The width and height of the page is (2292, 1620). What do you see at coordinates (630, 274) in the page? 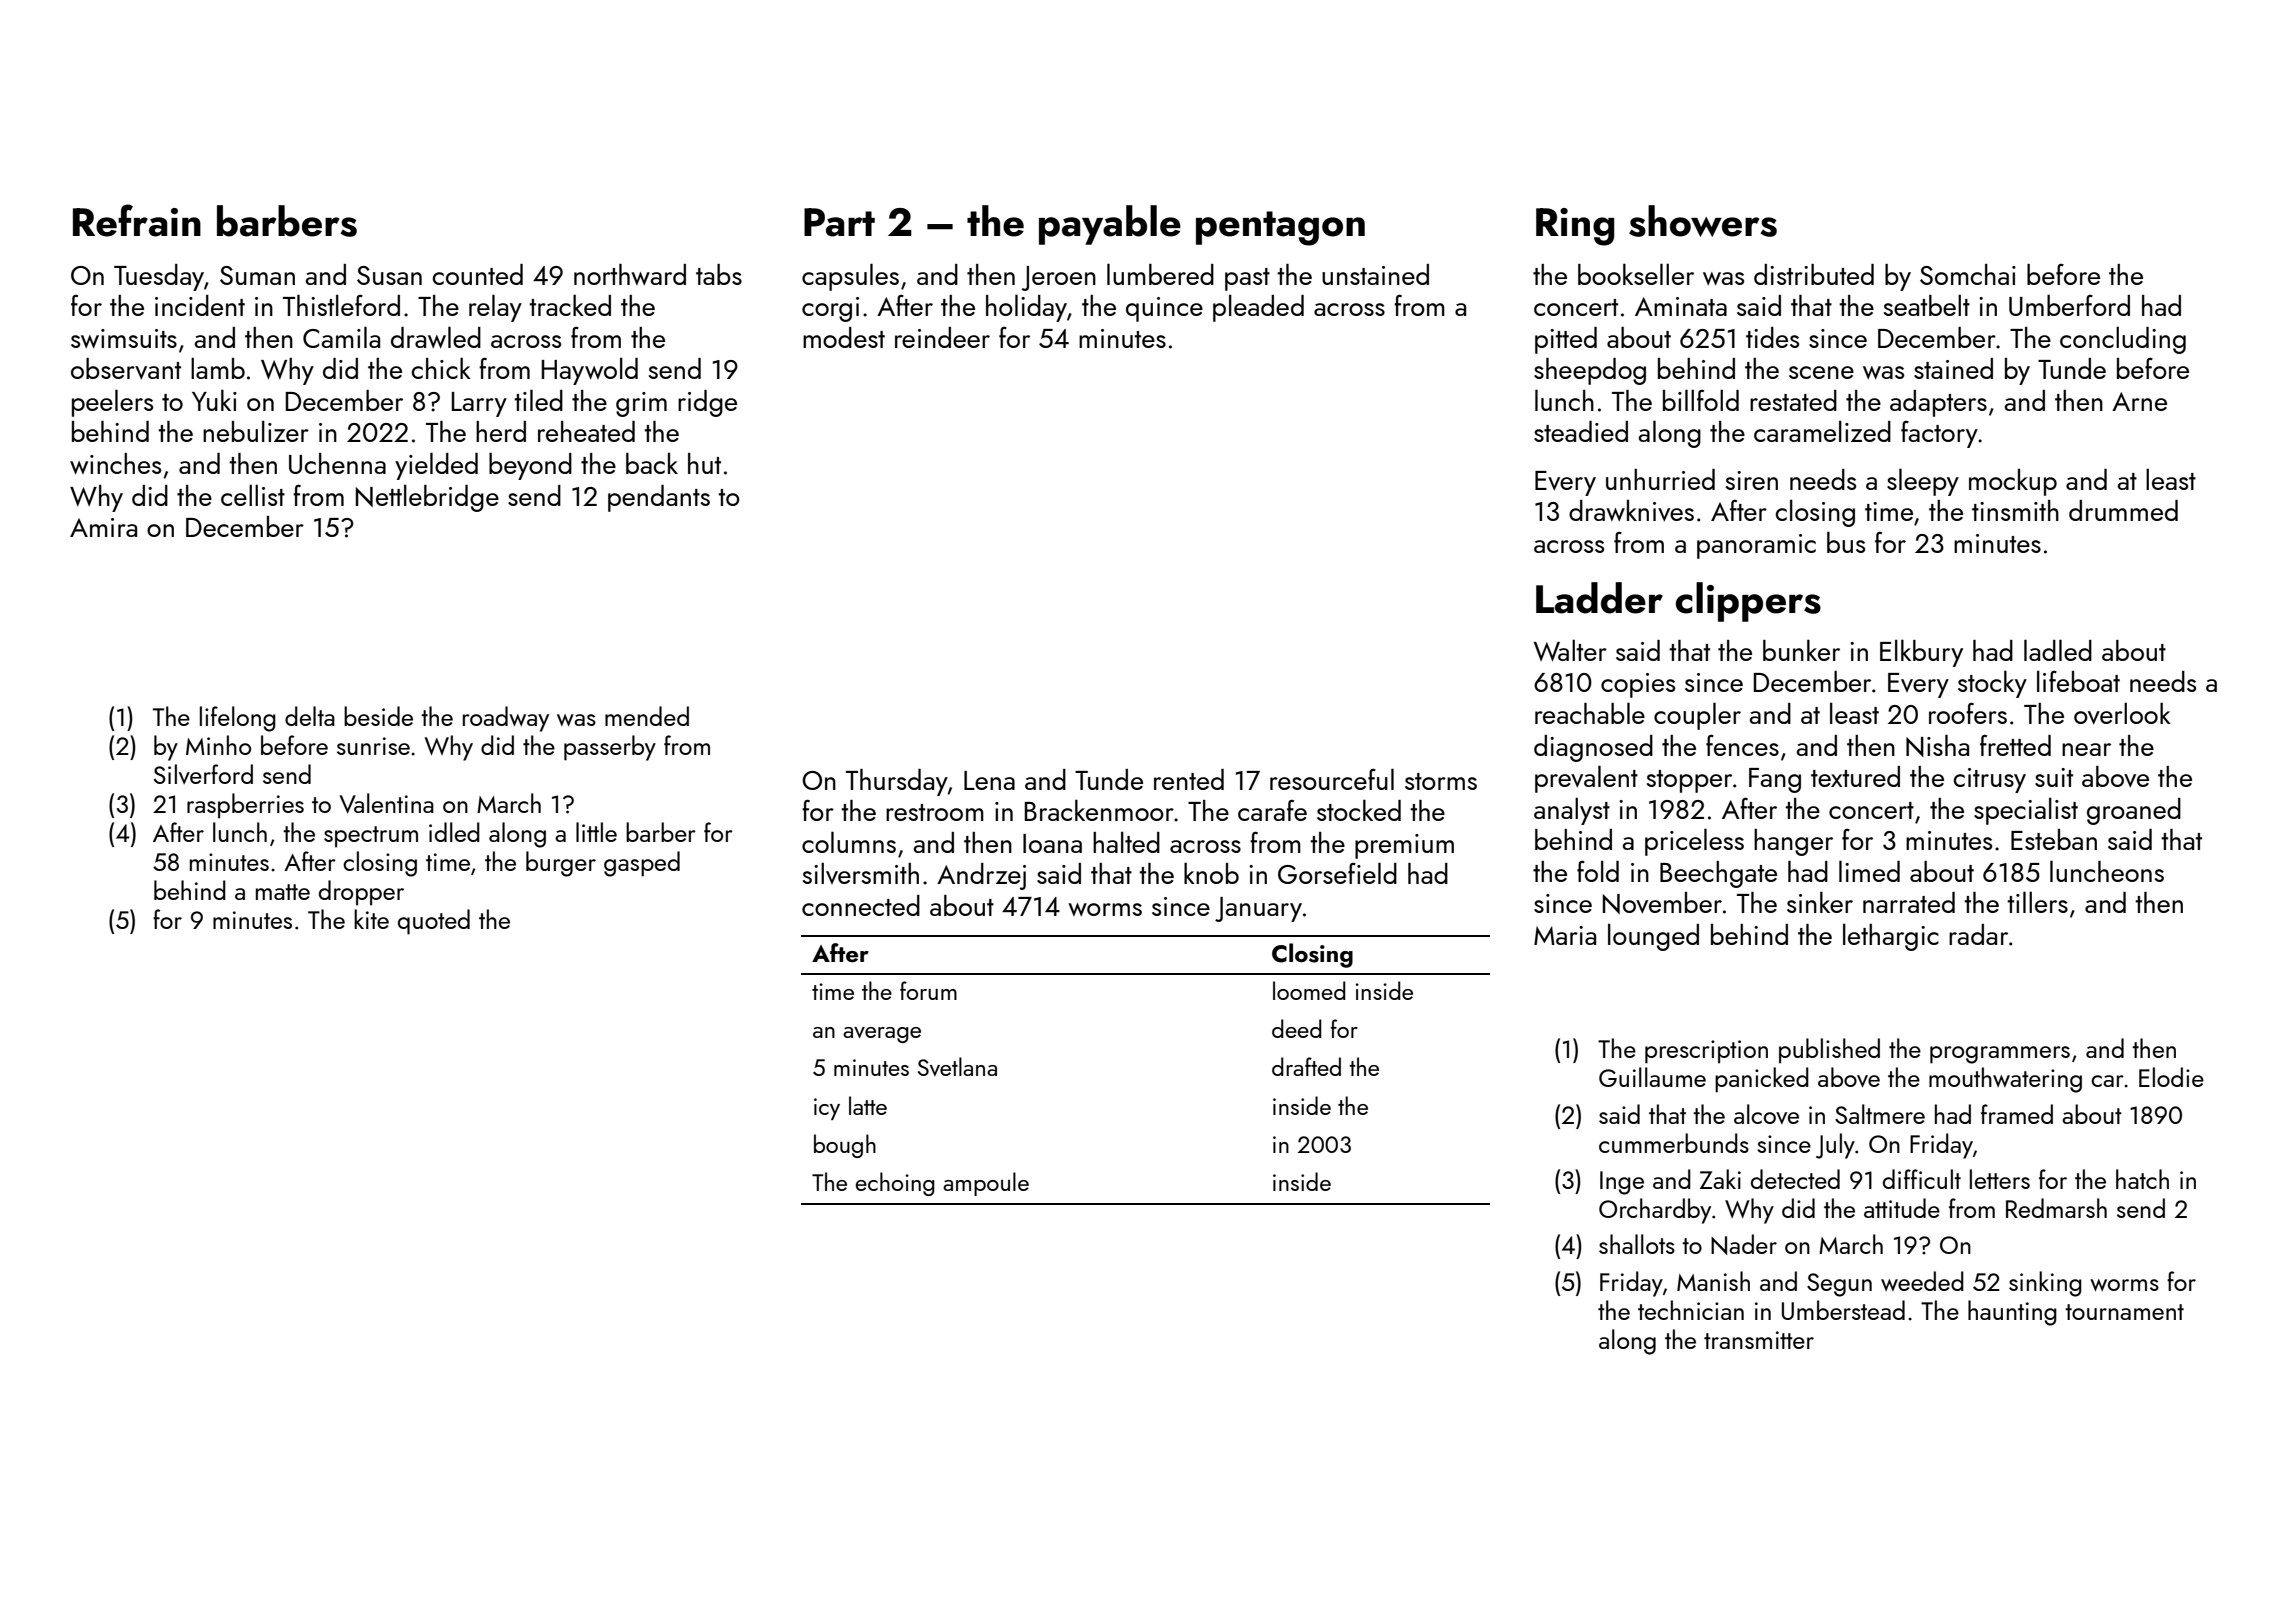
I see `northward` at bounding box center [630, 274].
